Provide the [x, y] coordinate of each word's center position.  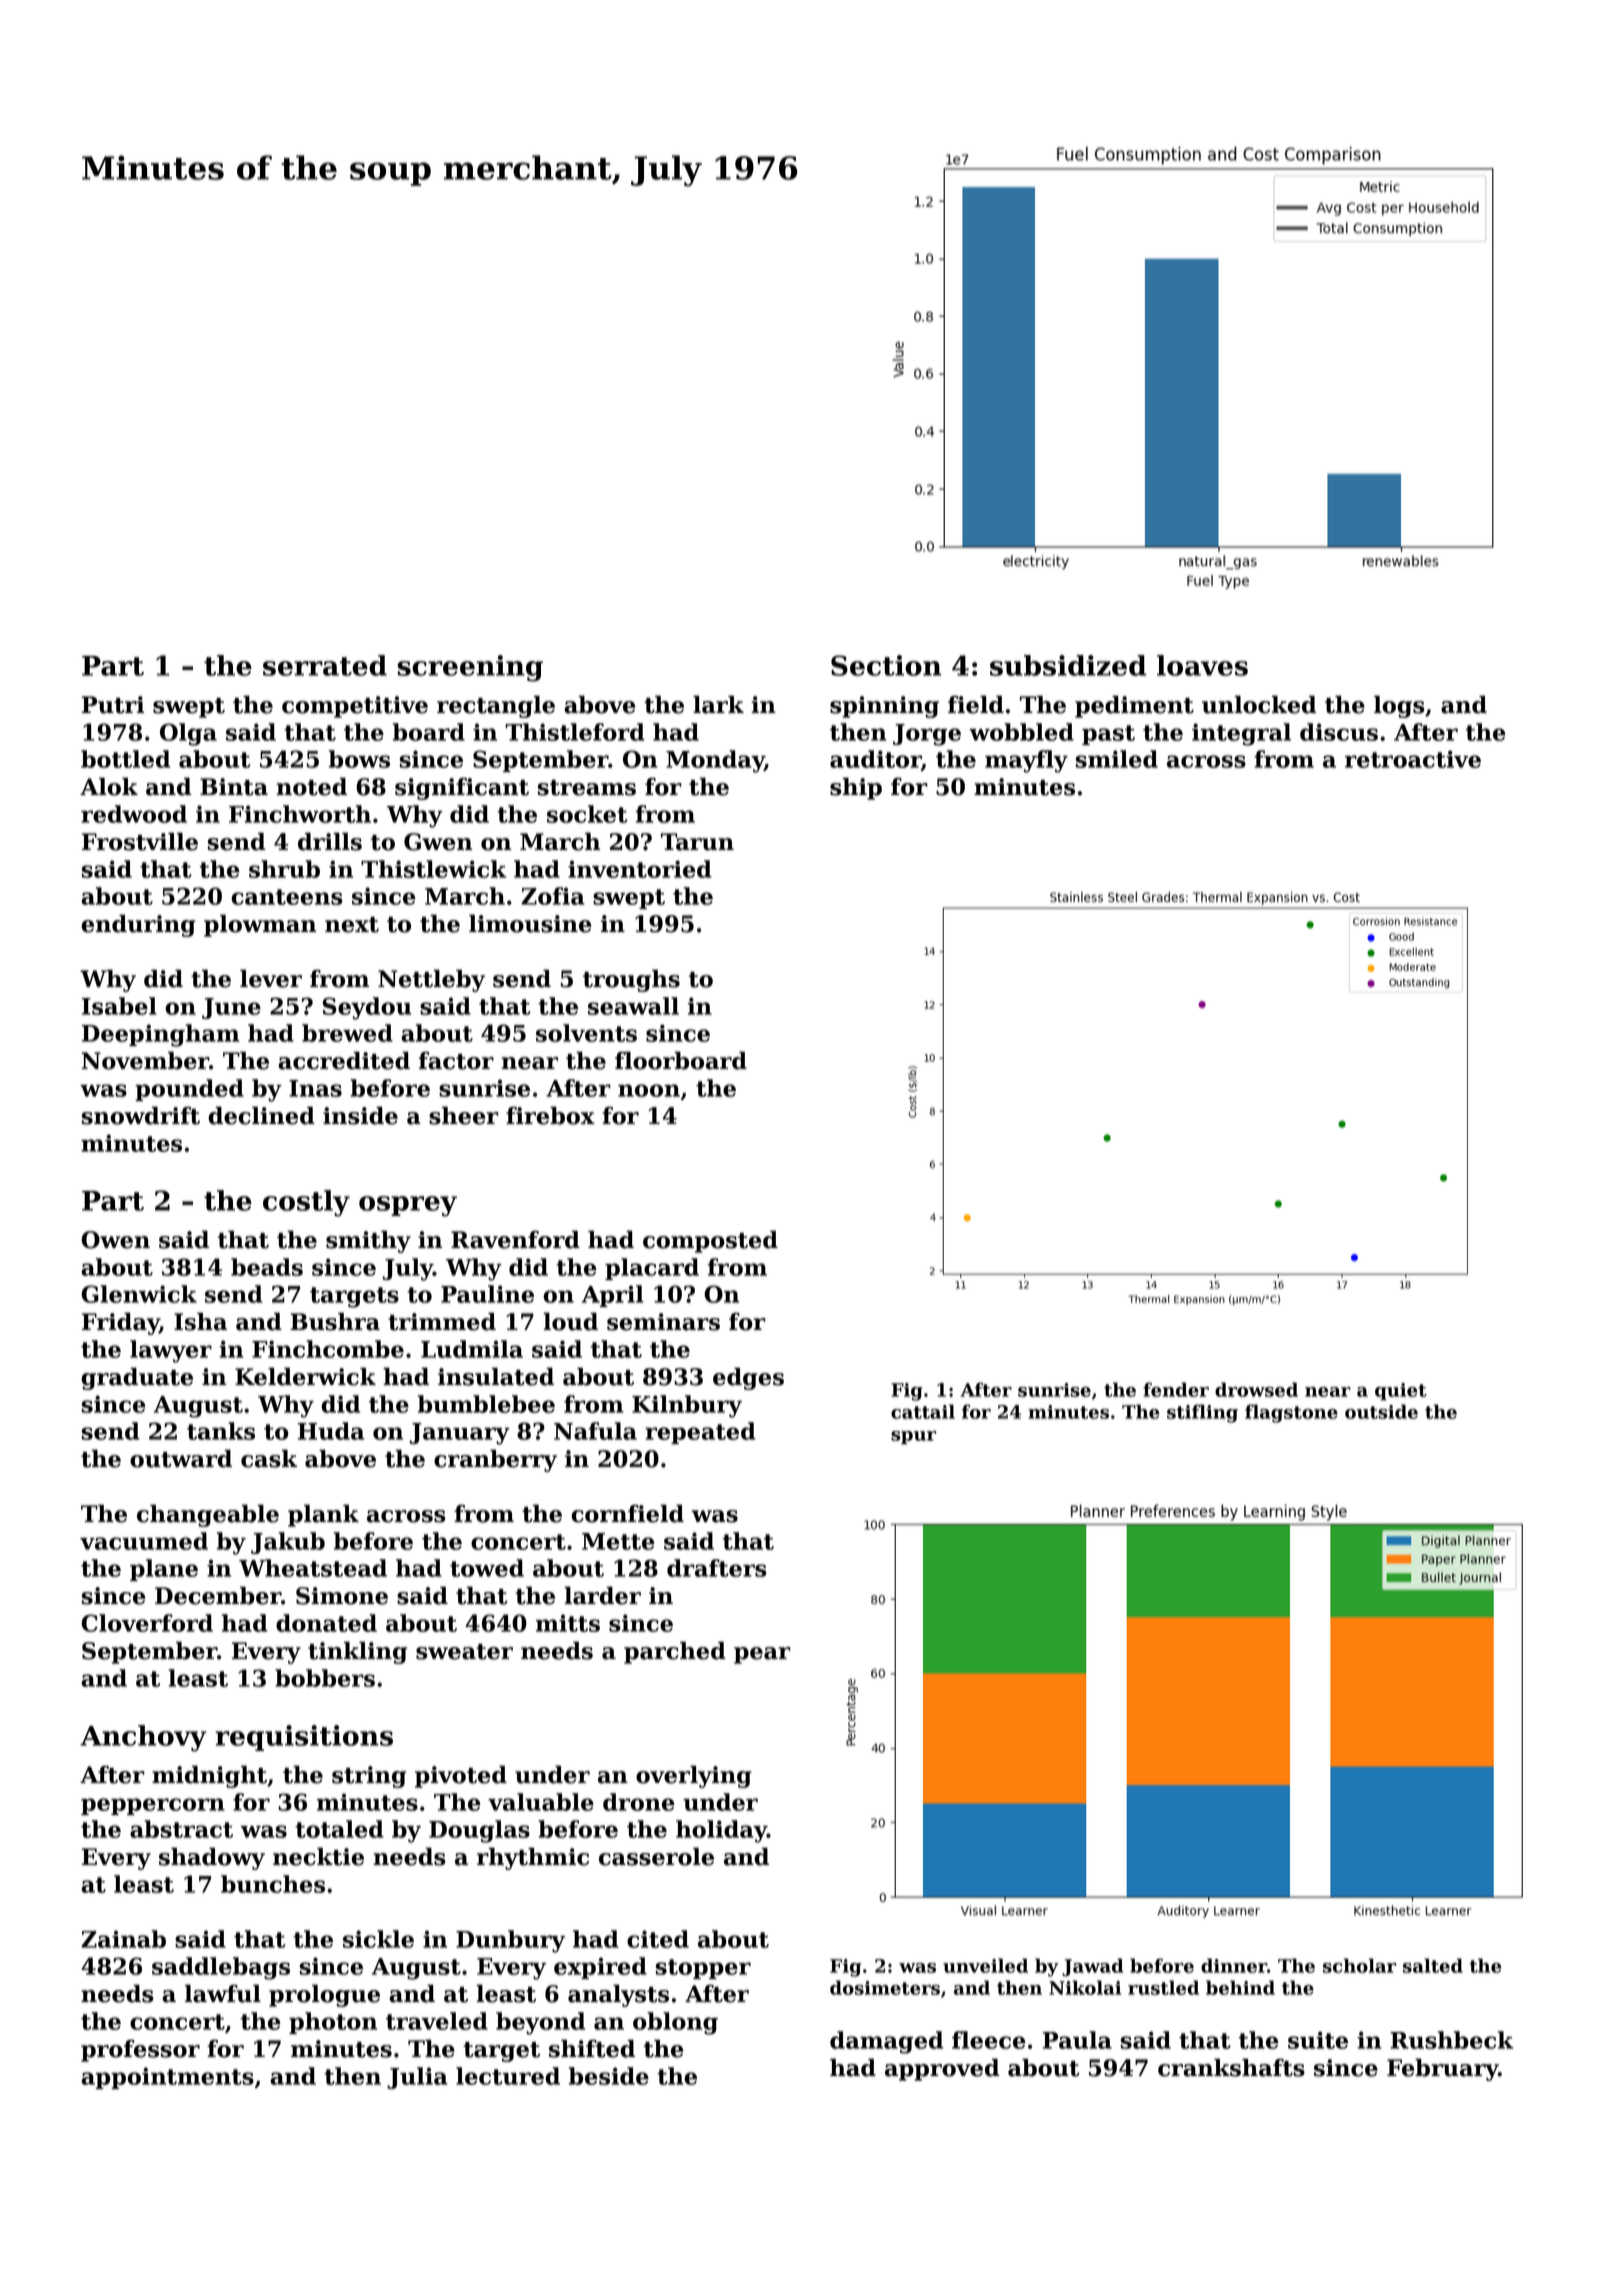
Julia [417, 2078]
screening [470, 668]
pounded [189, 1090]
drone [639, 1802]
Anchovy [143, 1738]
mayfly [1026, 761]
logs [1399, 706]
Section [886, 665]
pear [762, 1655]
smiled [1117, 759]
